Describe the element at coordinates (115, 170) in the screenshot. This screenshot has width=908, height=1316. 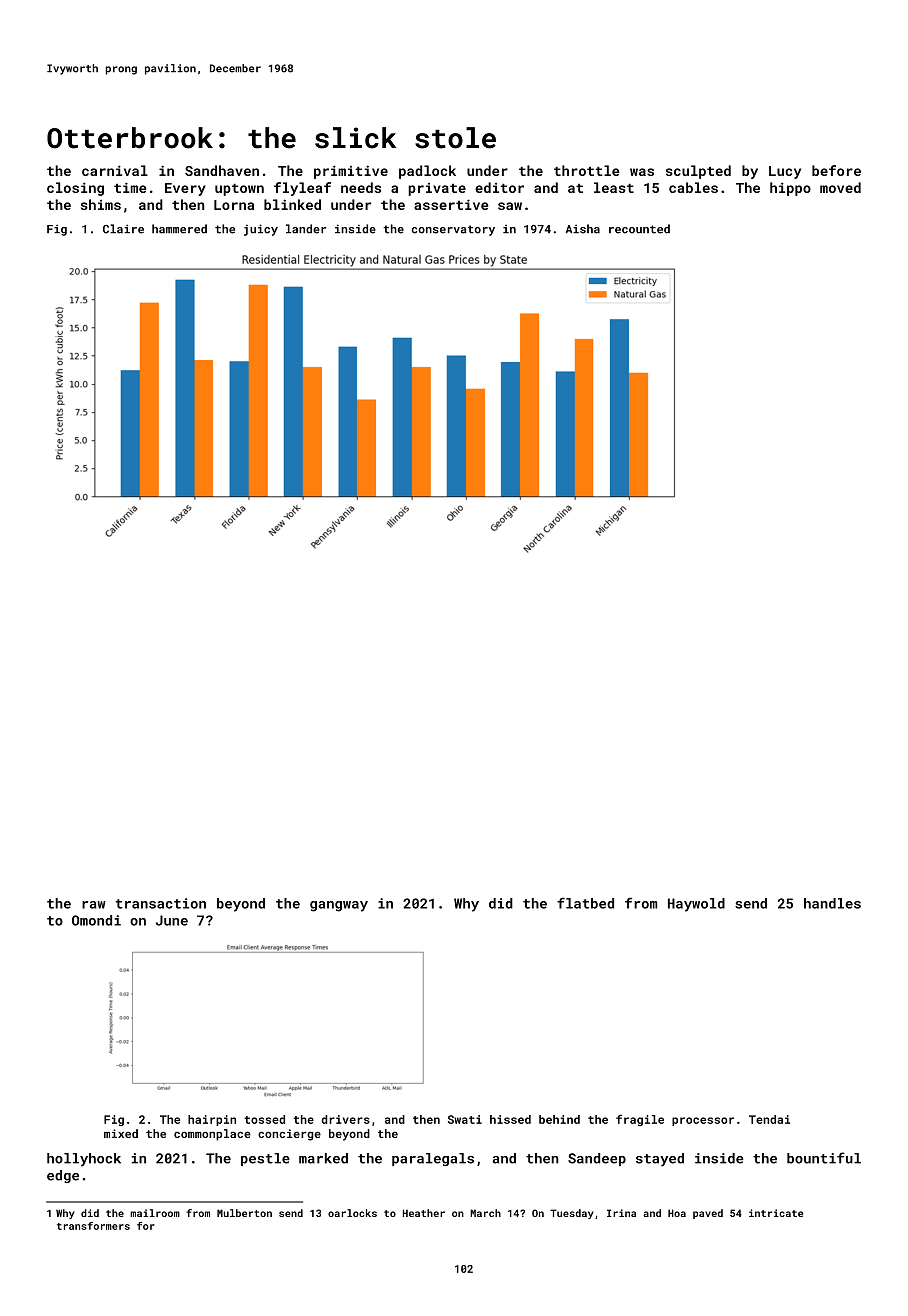
I see `carnival` at that location.
